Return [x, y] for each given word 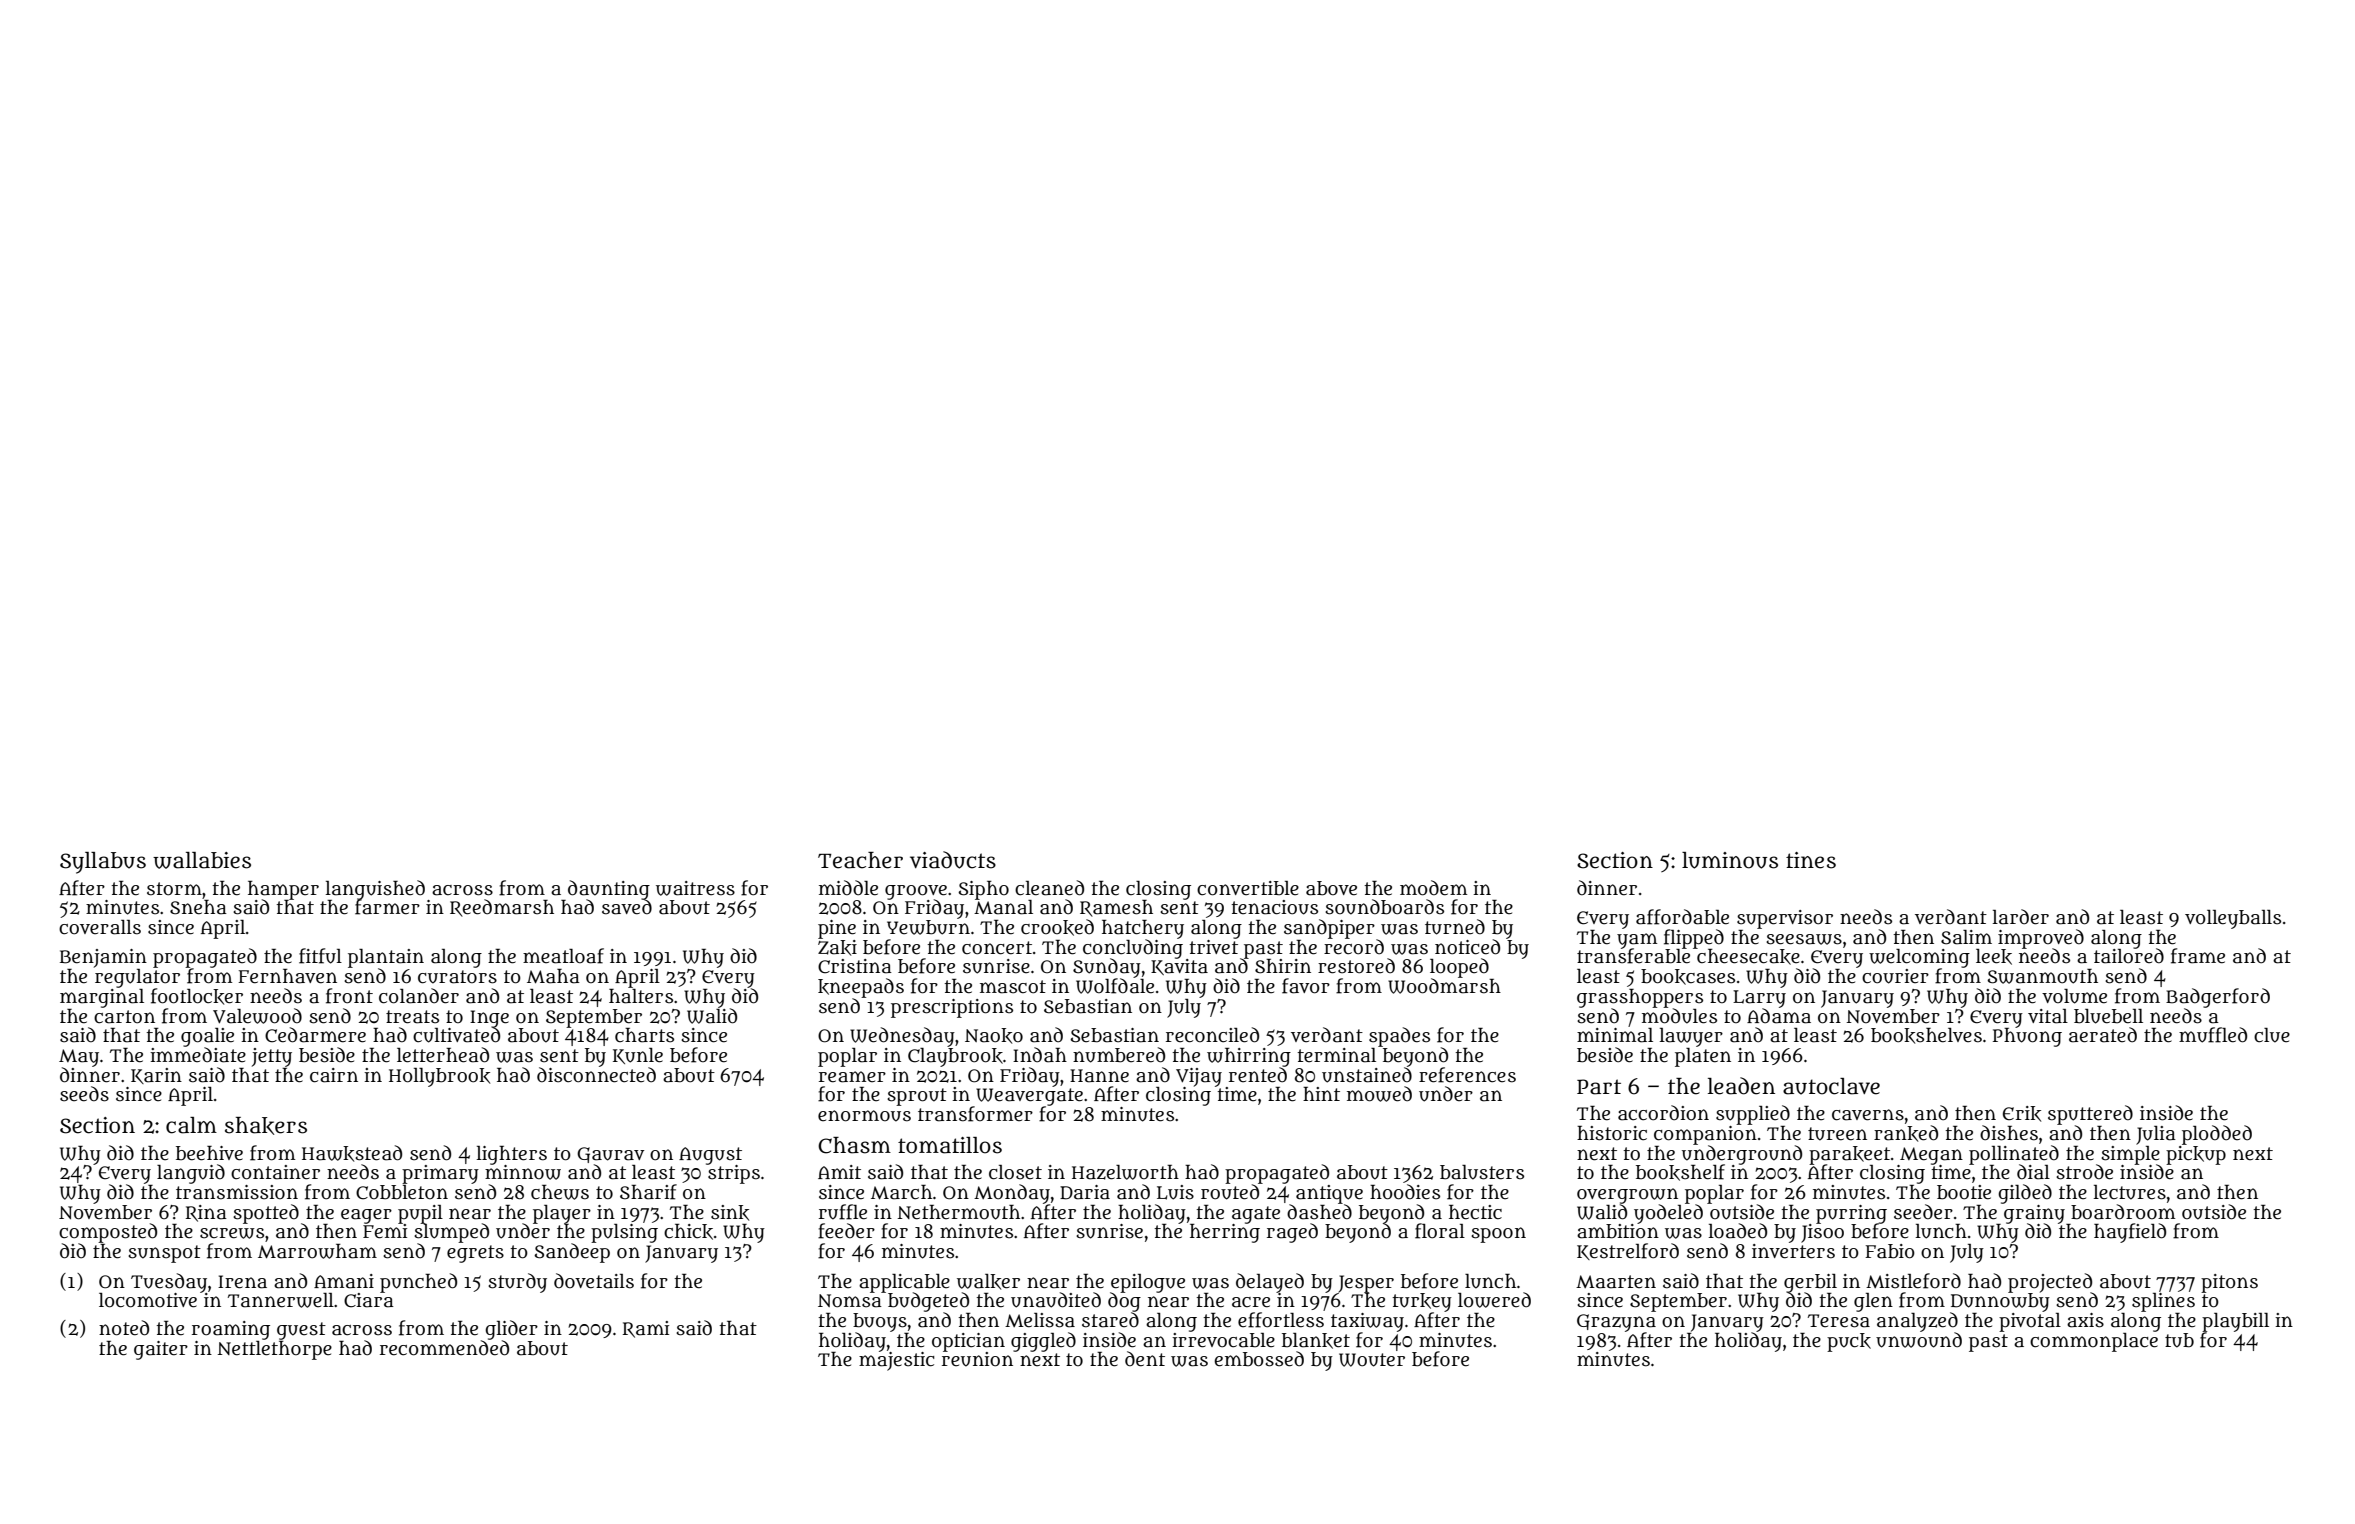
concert [997, 948]
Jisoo [1822, 1233]
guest [301, 1331]
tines [1811, 860]
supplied [1753, 1115]
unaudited [1056, 1300]
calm [191, 1125]
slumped [451, 1233]
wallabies [202, 860]
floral [1440, 1231]
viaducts [953, 860]
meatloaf [563, 956]
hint [1321, 1094]
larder [2021, 917]
